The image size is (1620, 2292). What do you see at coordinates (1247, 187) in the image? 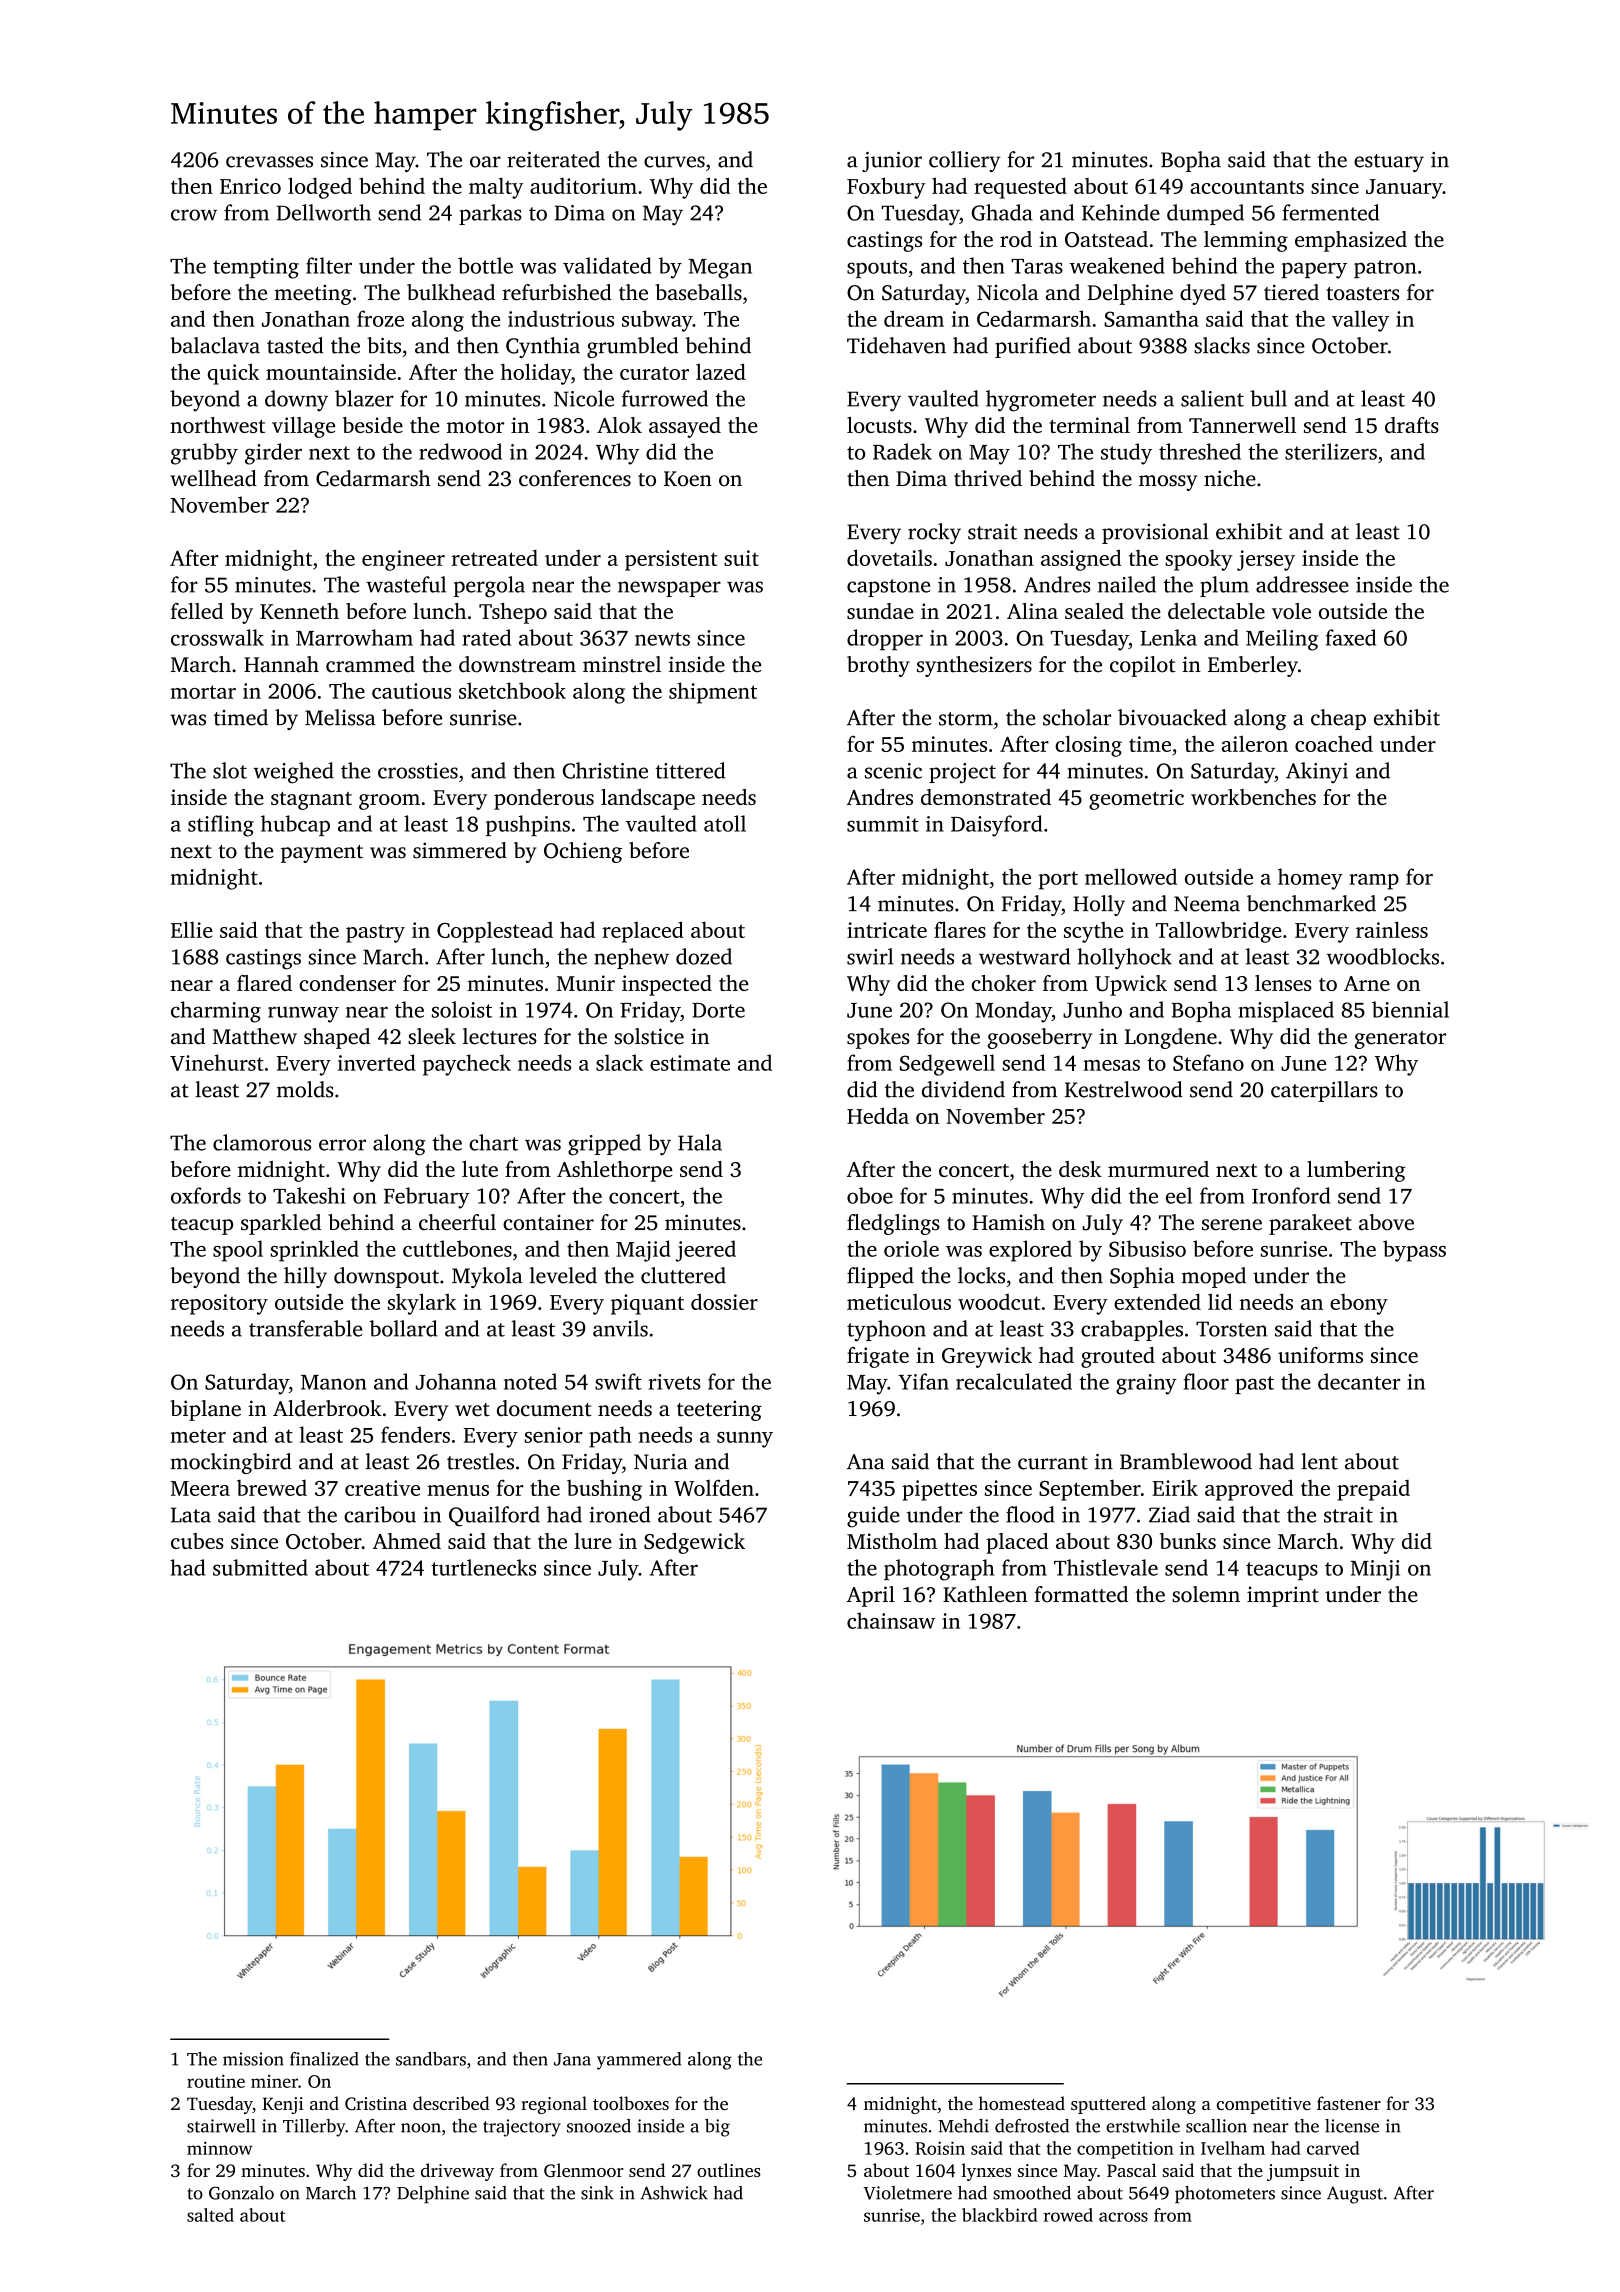
I see `accountants` at bounding box center [1247, 187].
